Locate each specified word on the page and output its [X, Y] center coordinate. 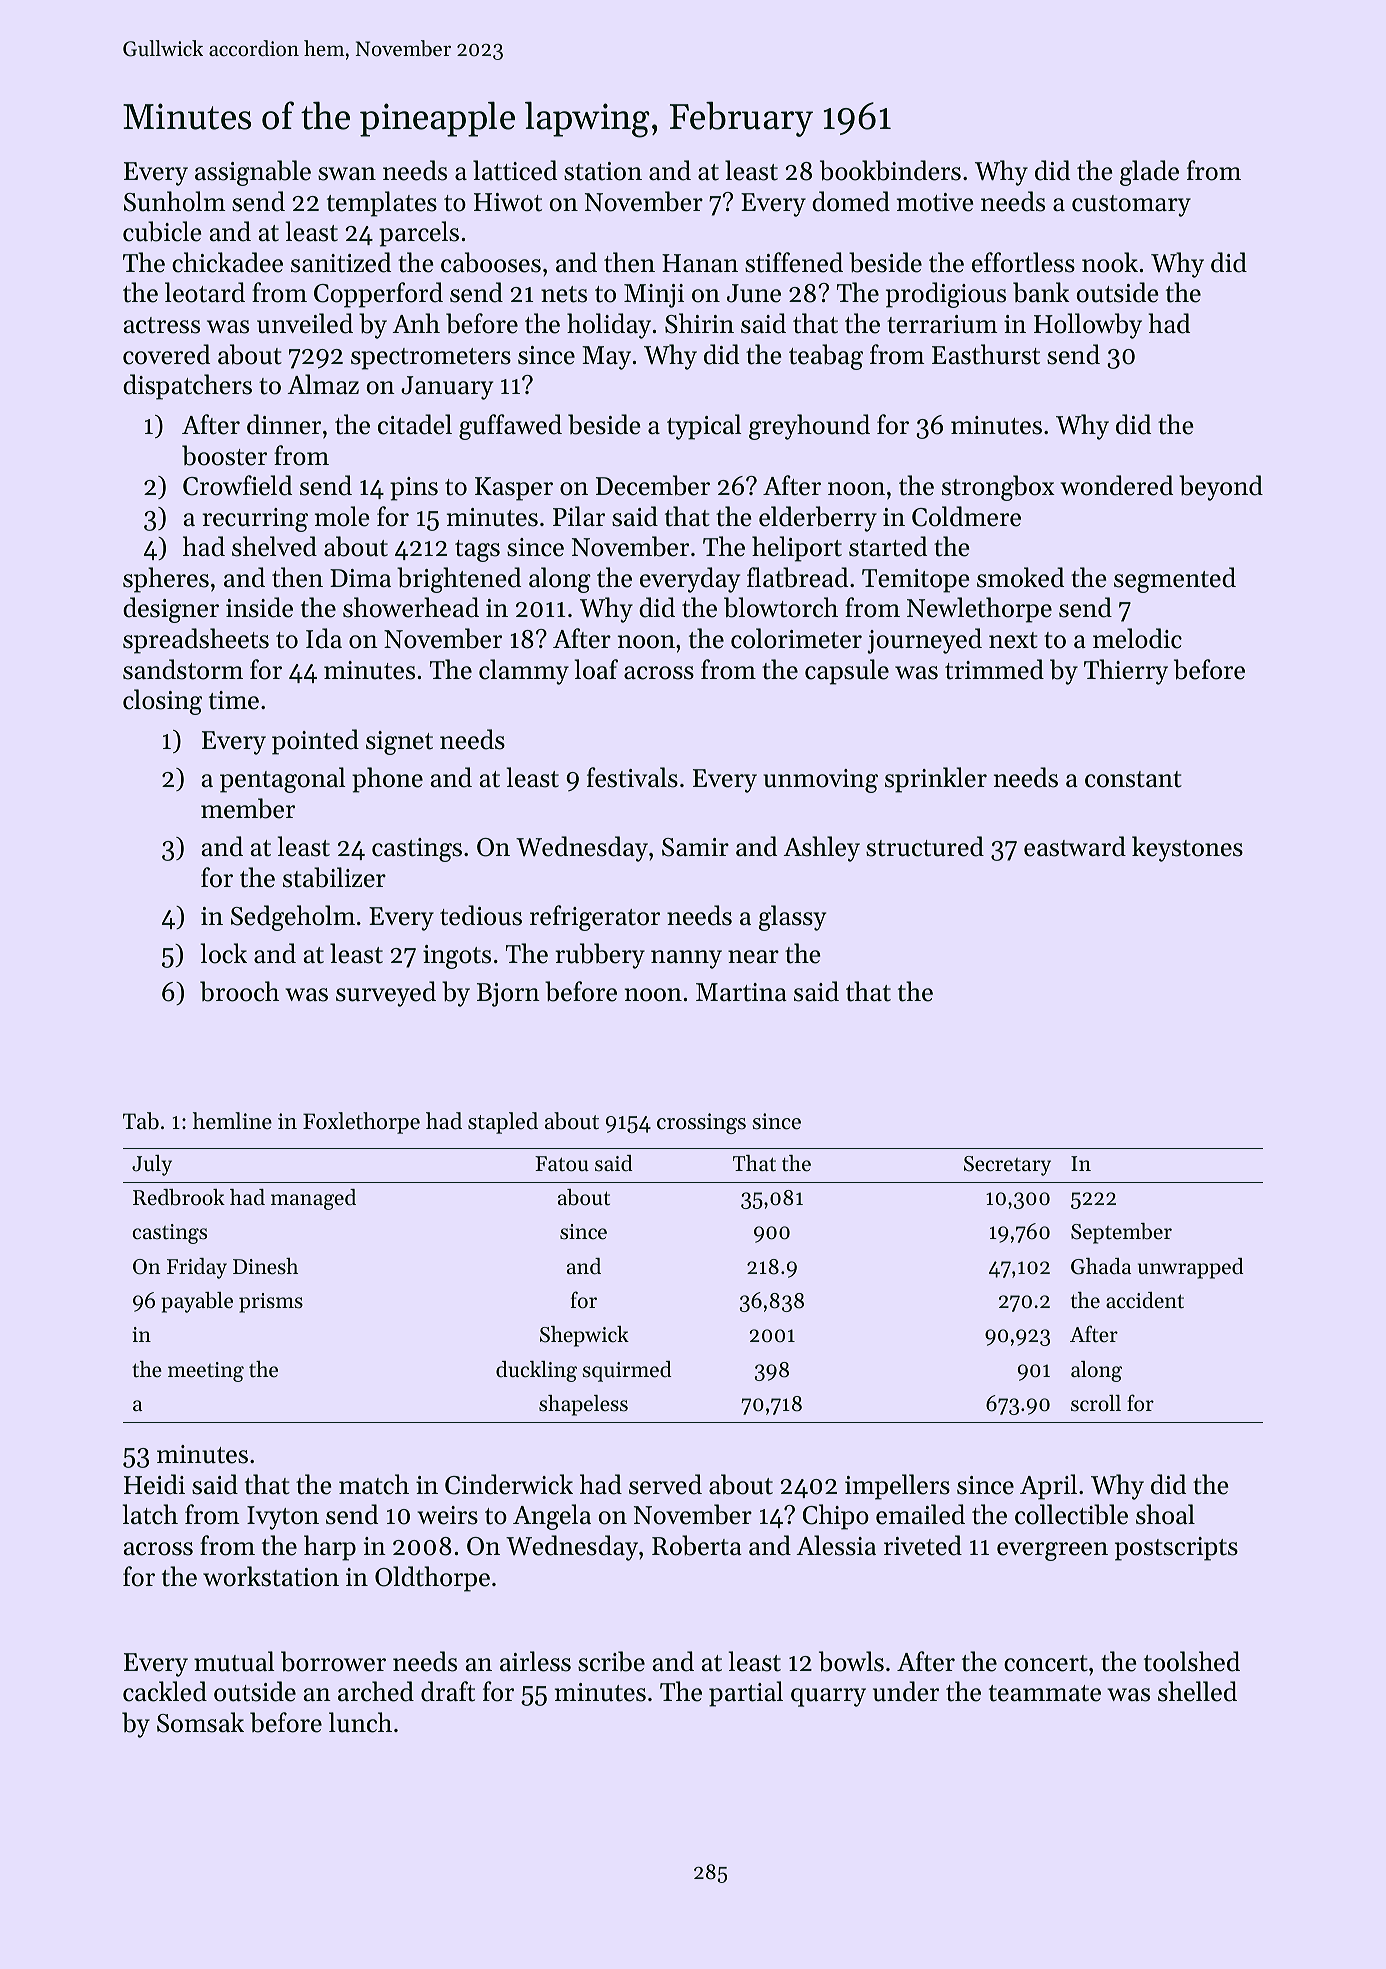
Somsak [200, 1722]
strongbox [998, 488]
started [888, 546]
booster [224, 455]
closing [162, 702]
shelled [1197, 1691]
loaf [596, 669]
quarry [828, 1697]
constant [1133, 779]
